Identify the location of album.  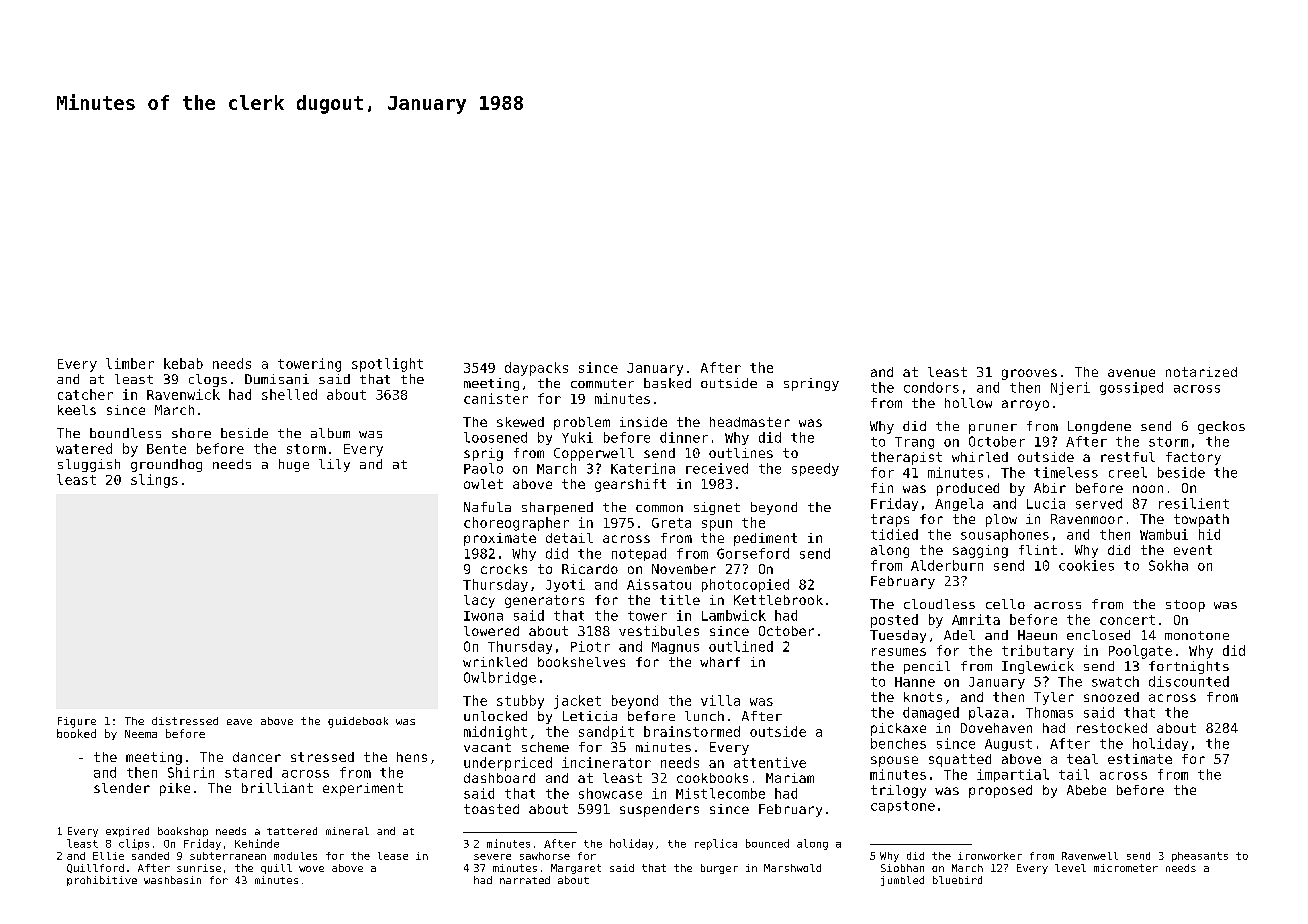
(330, 433).
